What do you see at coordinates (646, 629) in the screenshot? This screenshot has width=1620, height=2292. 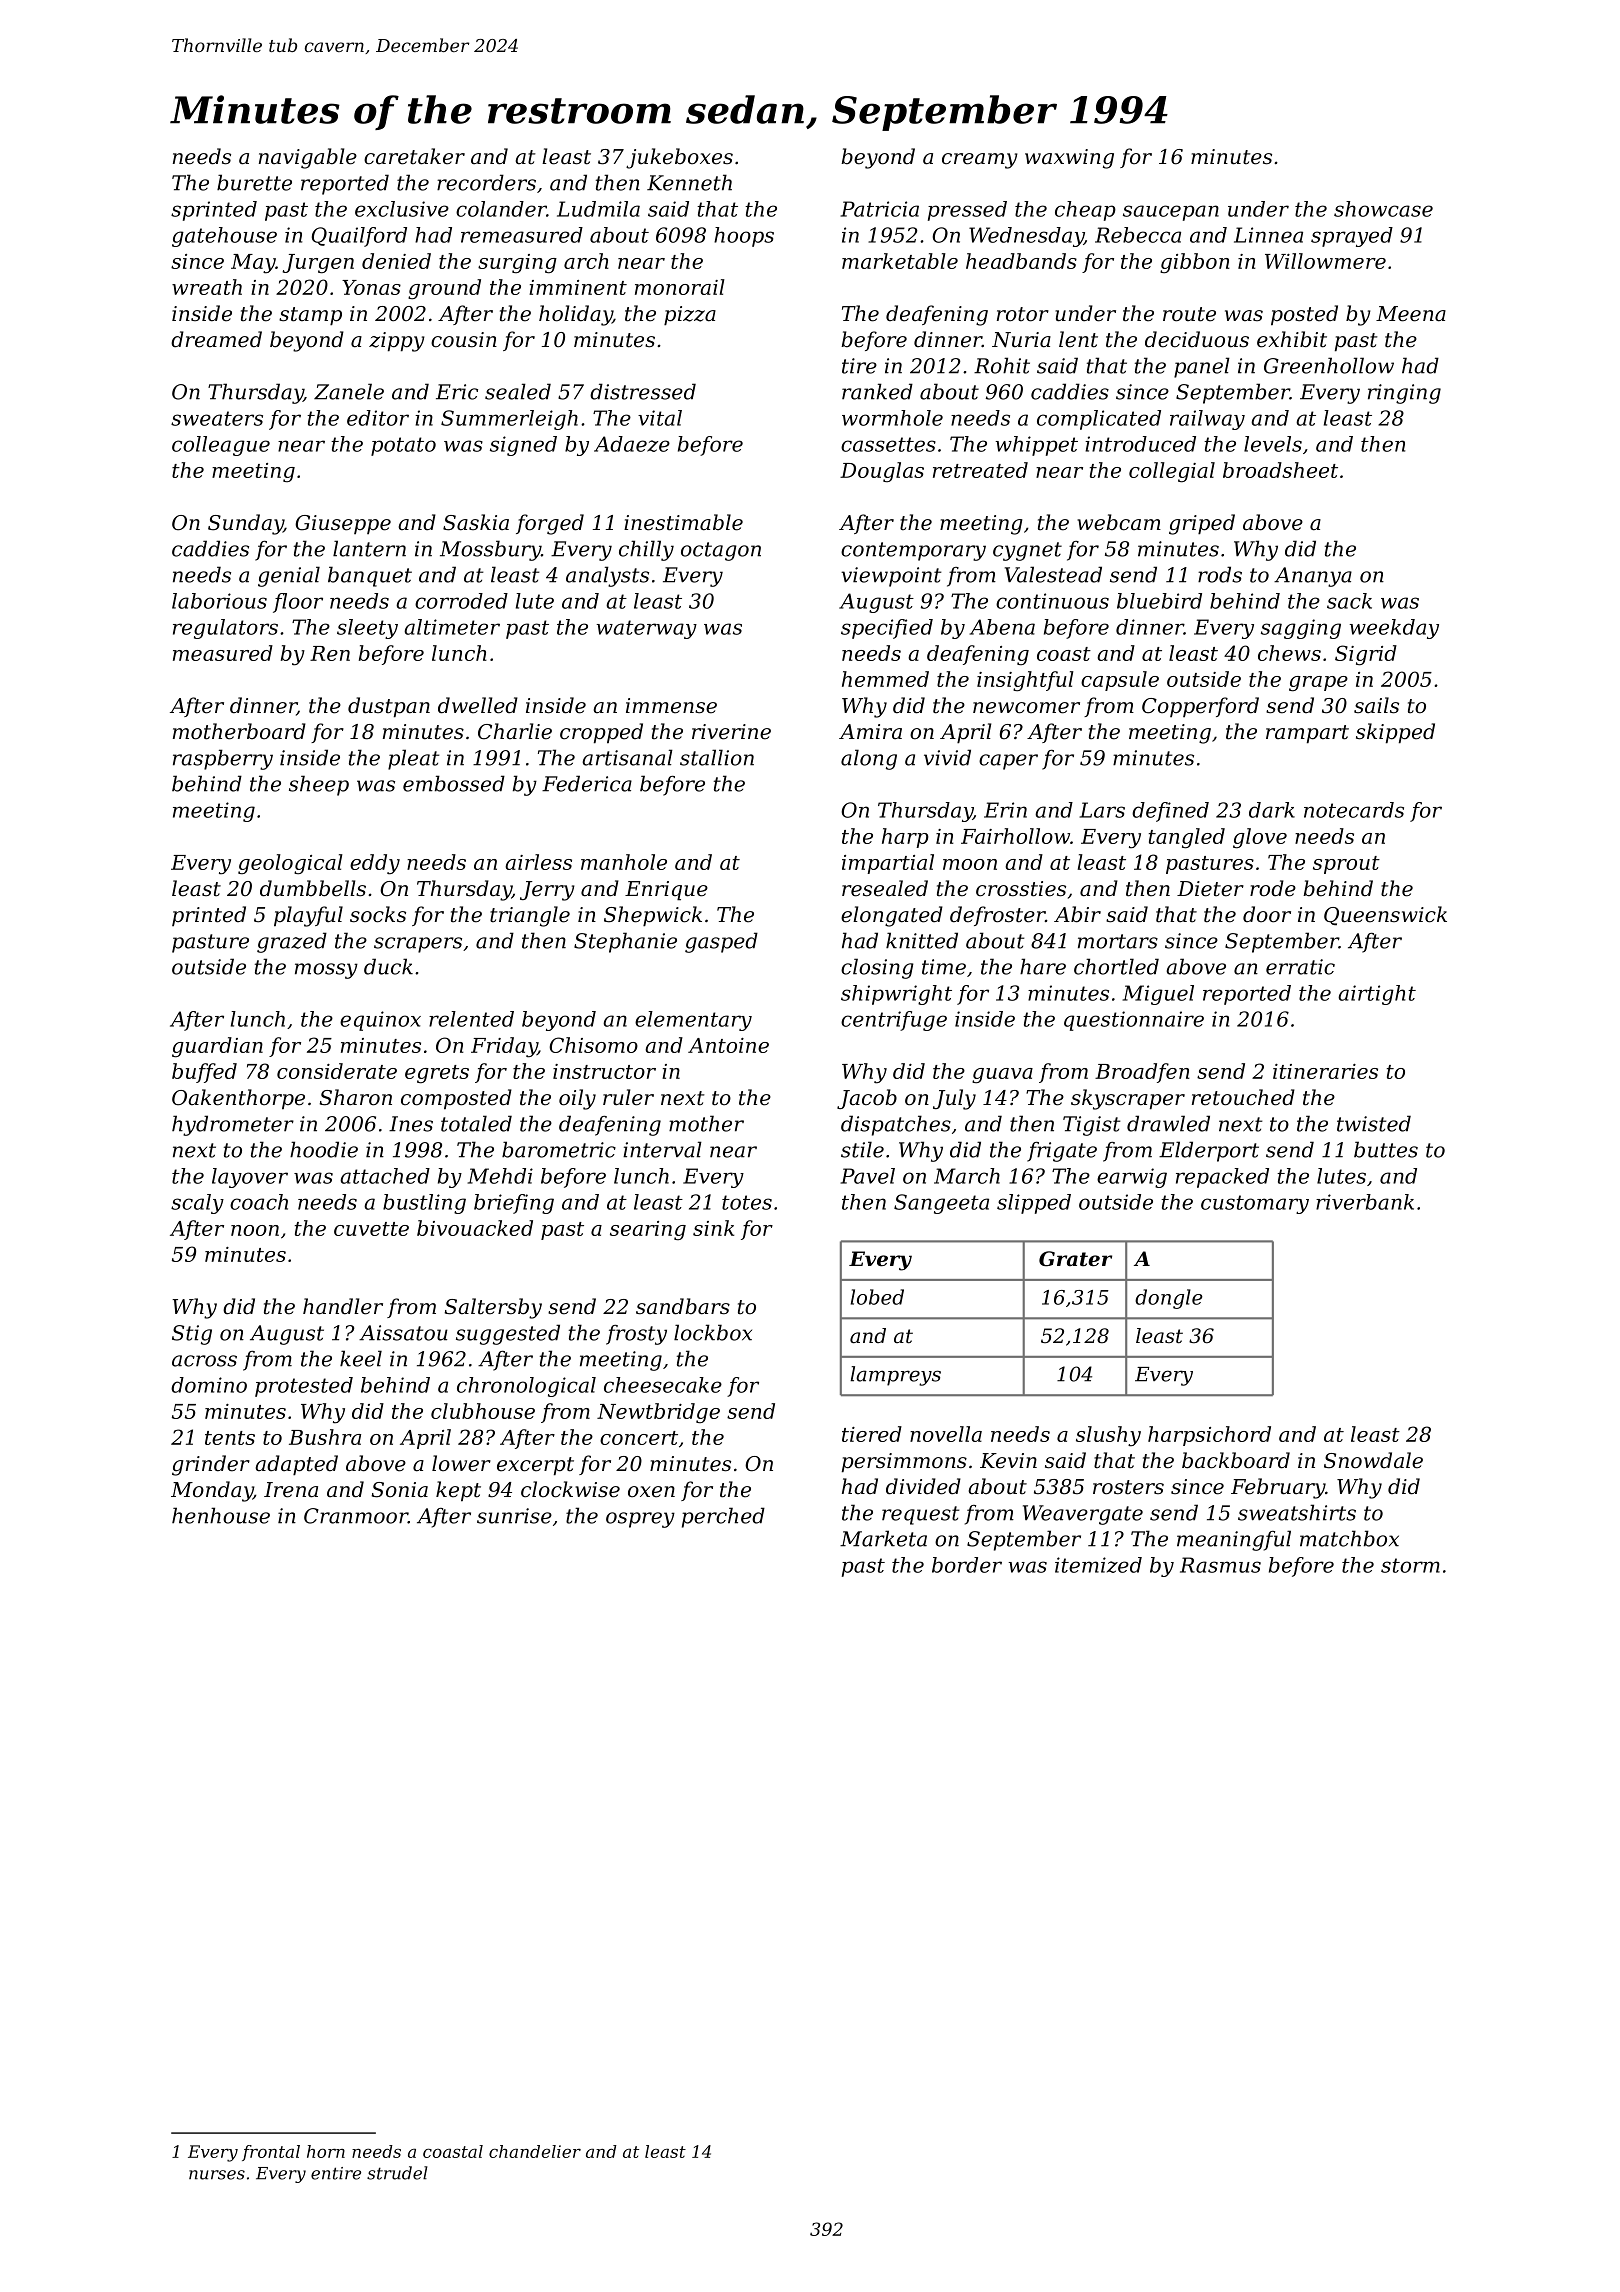 I see `waterway` at bounding box center [646, 629].
